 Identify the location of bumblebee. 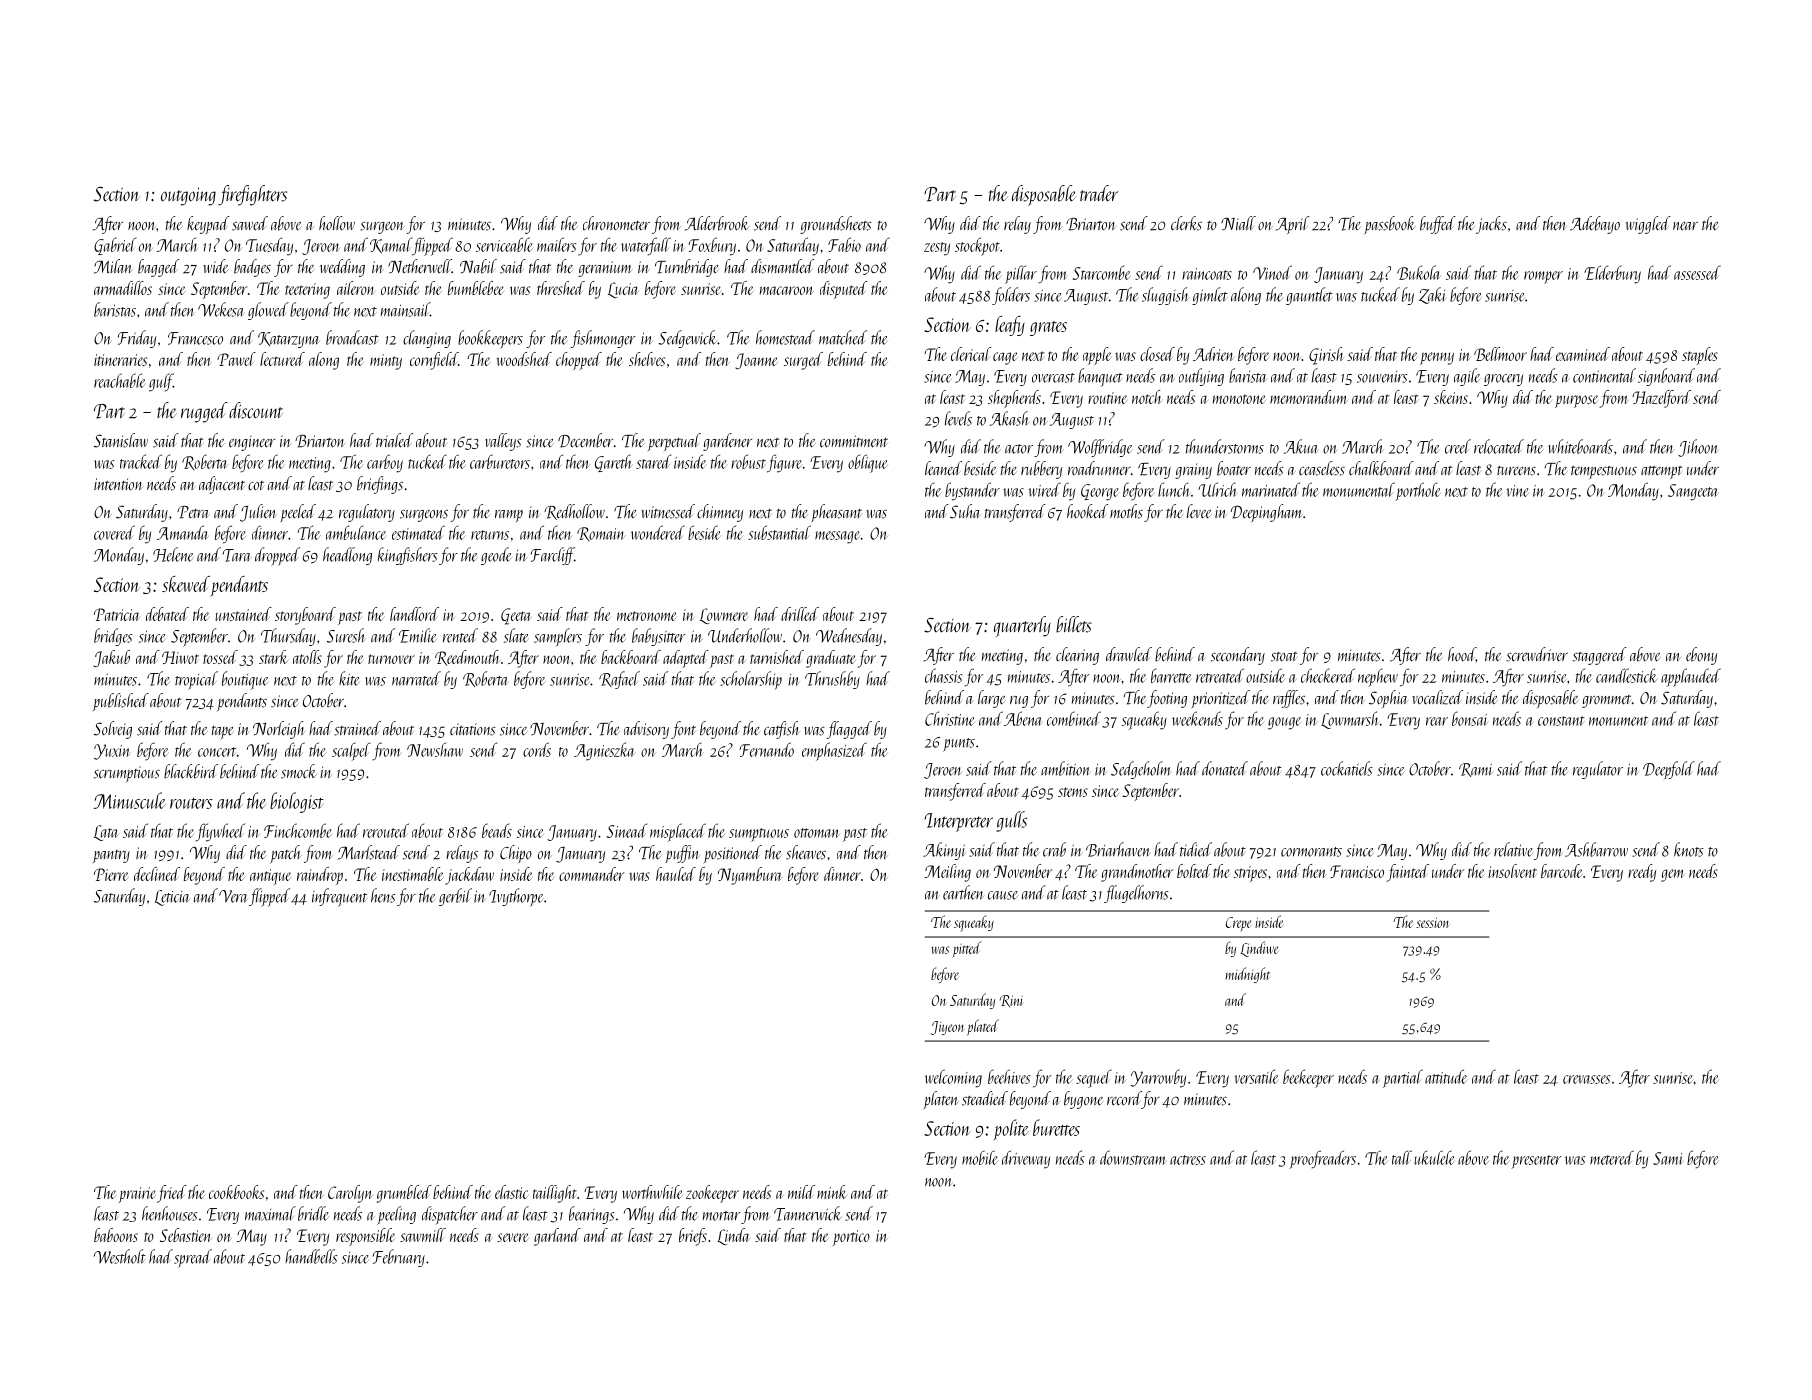
(476, 288).
